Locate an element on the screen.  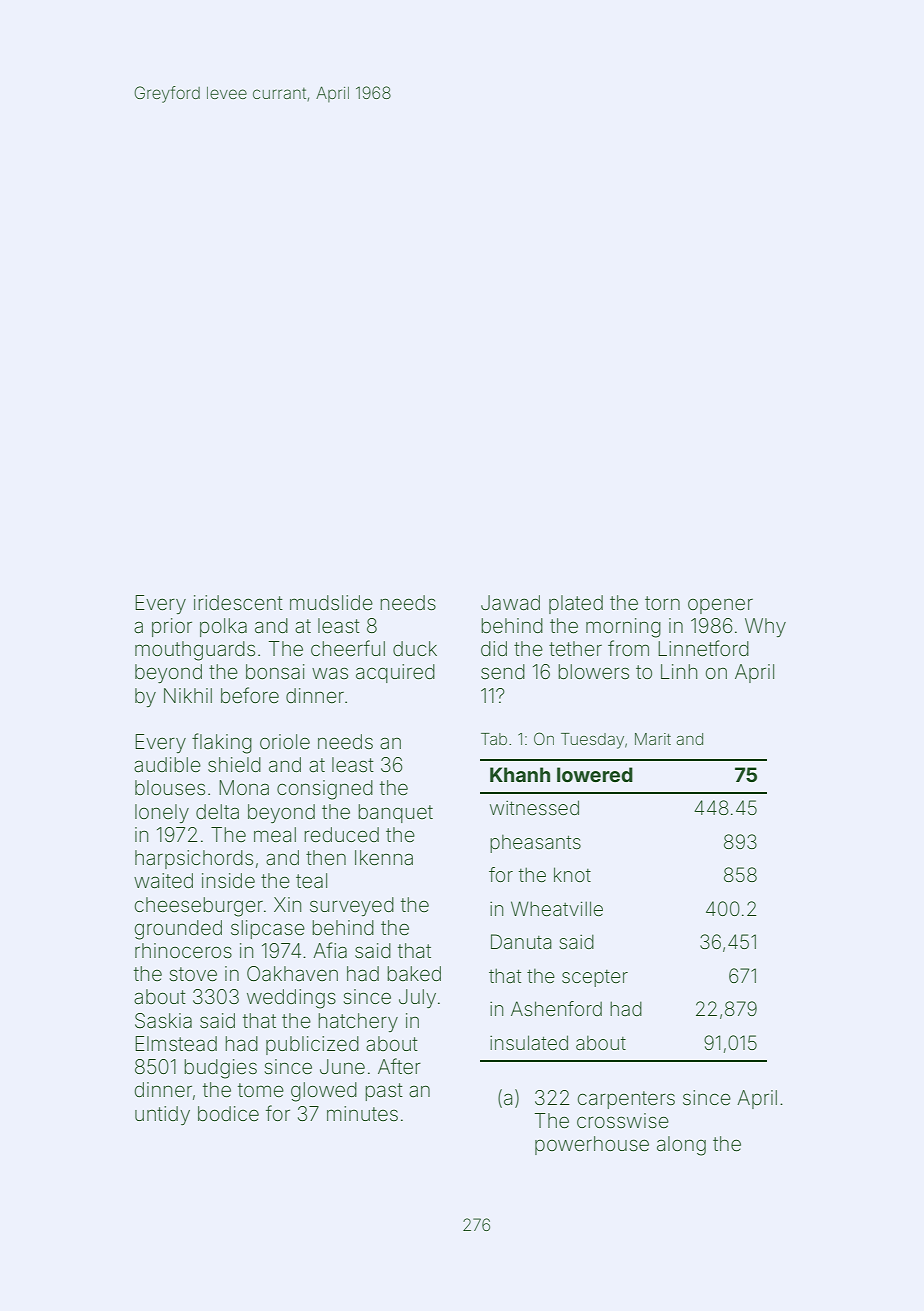
surveyed is located at coordinates (352, 906).
